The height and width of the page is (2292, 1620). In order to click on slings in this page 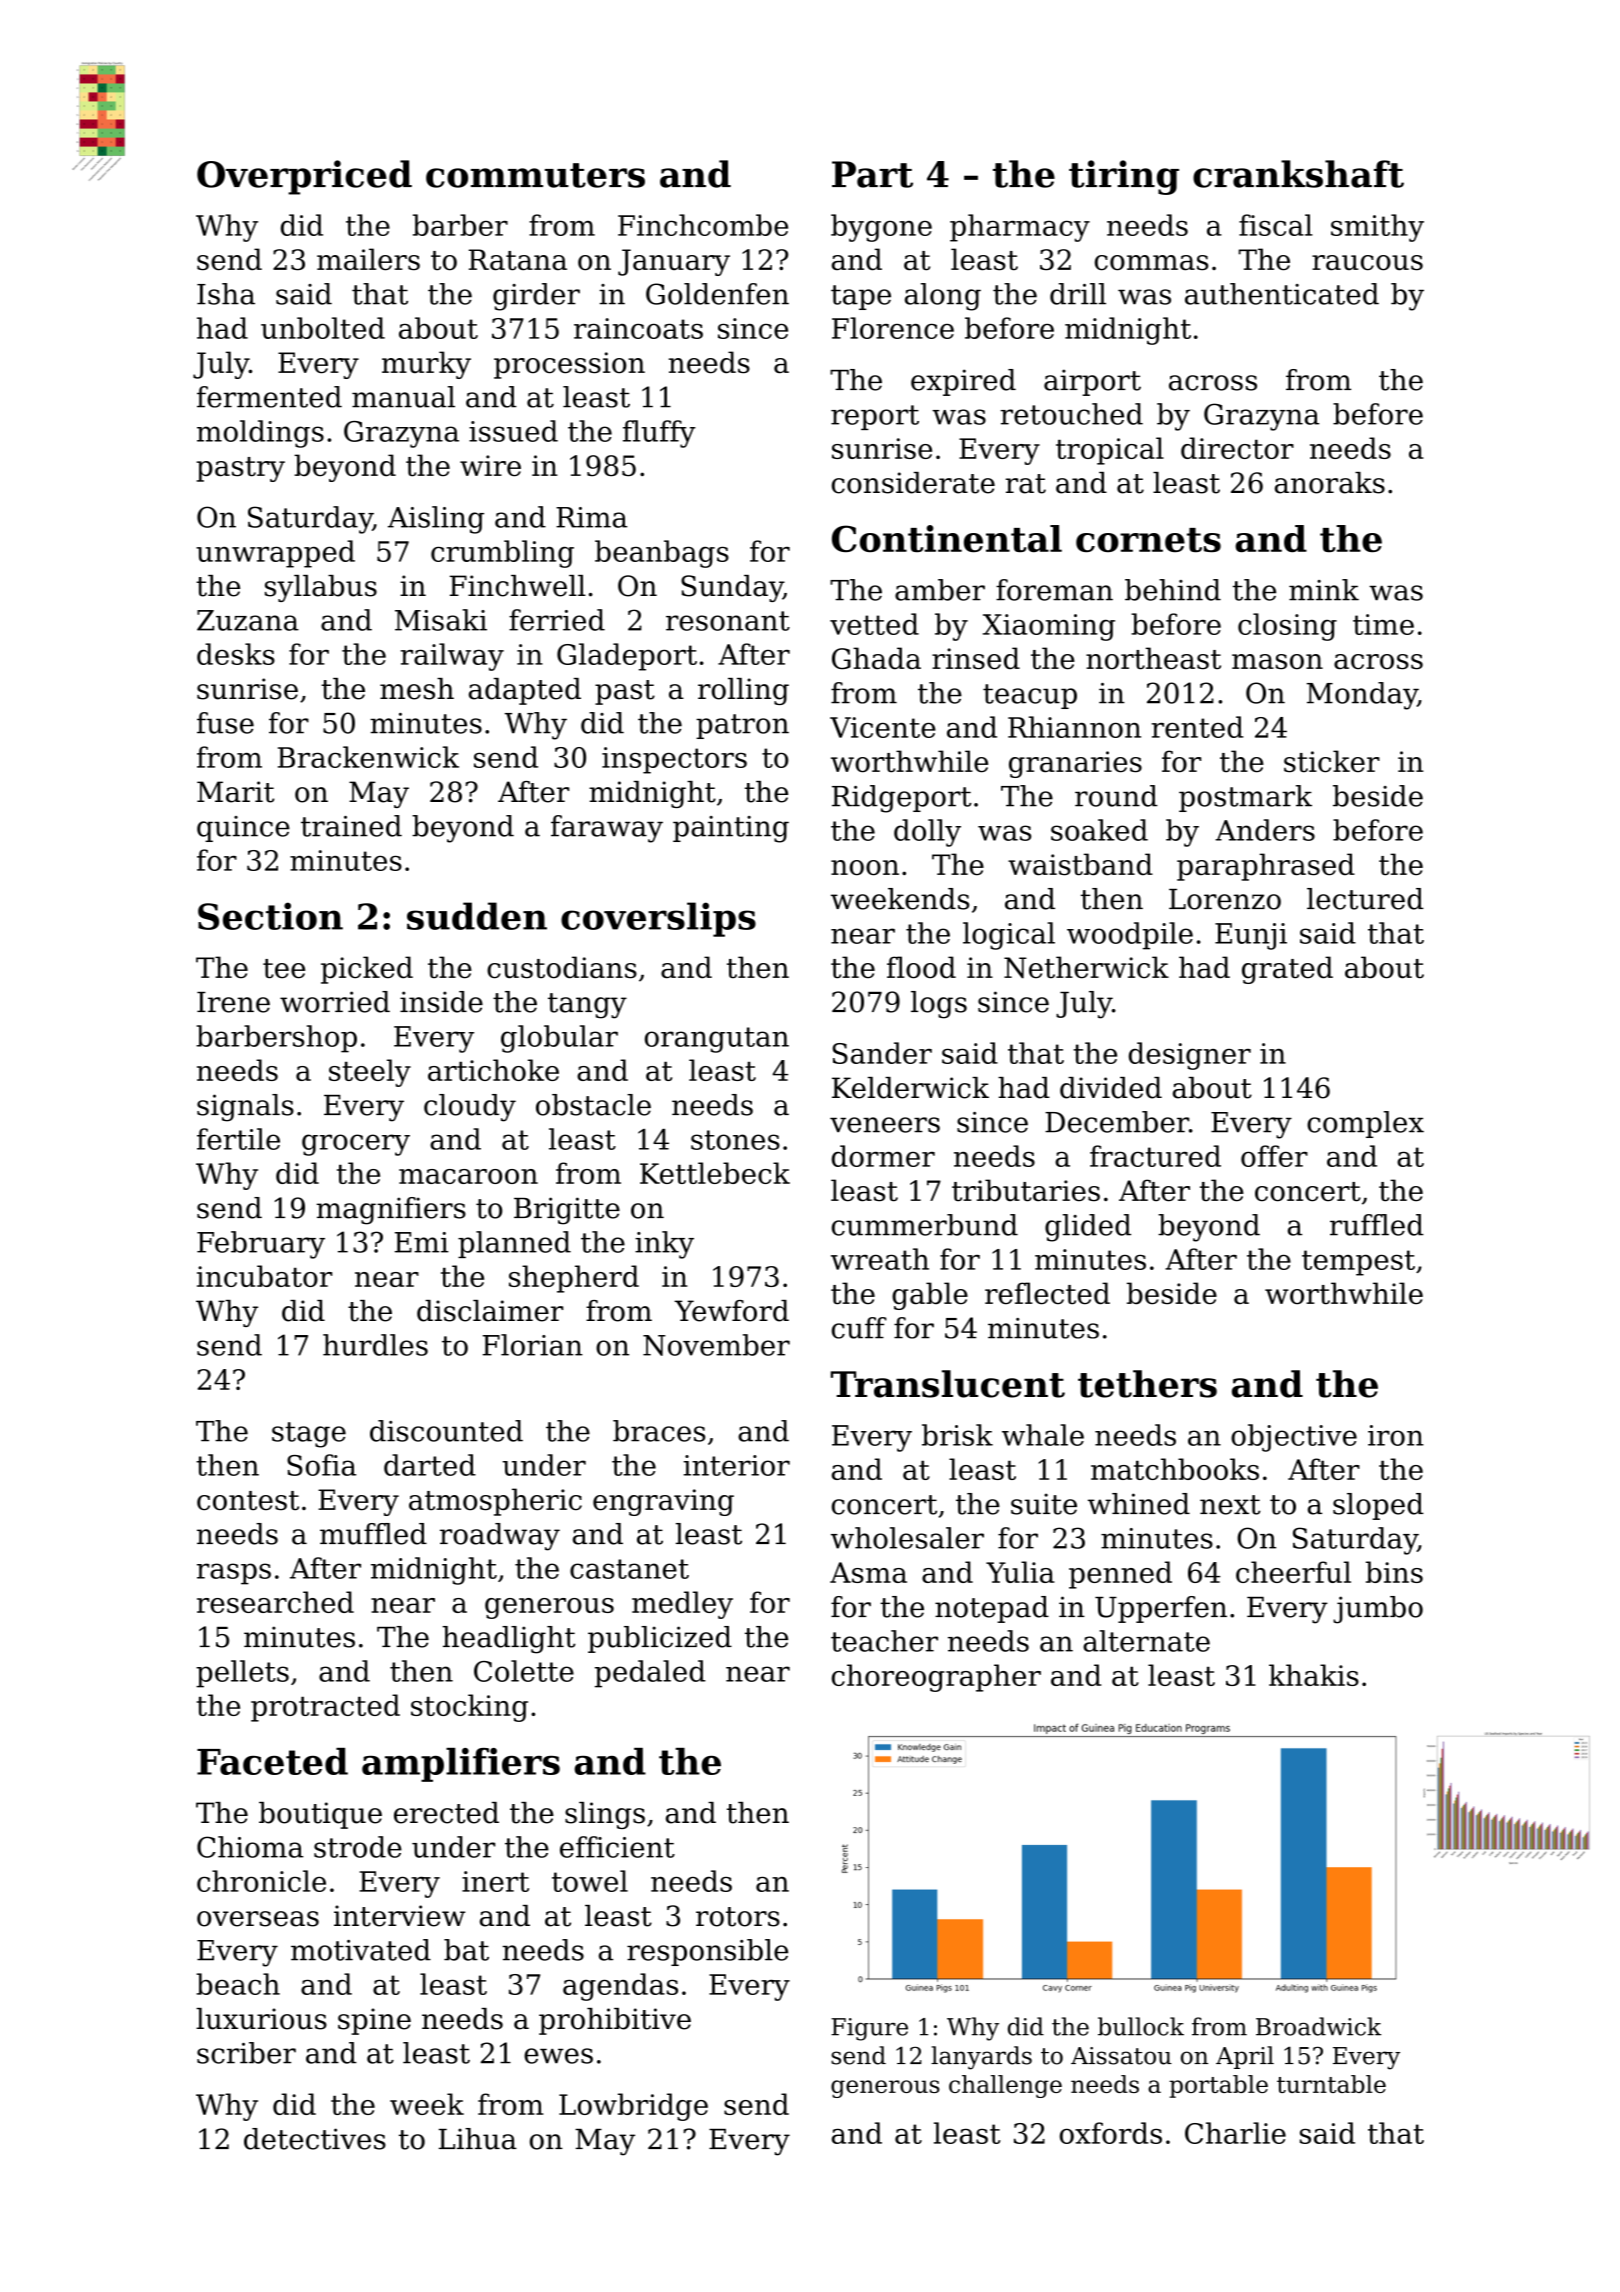, I will do `click(605, 1815)`.
